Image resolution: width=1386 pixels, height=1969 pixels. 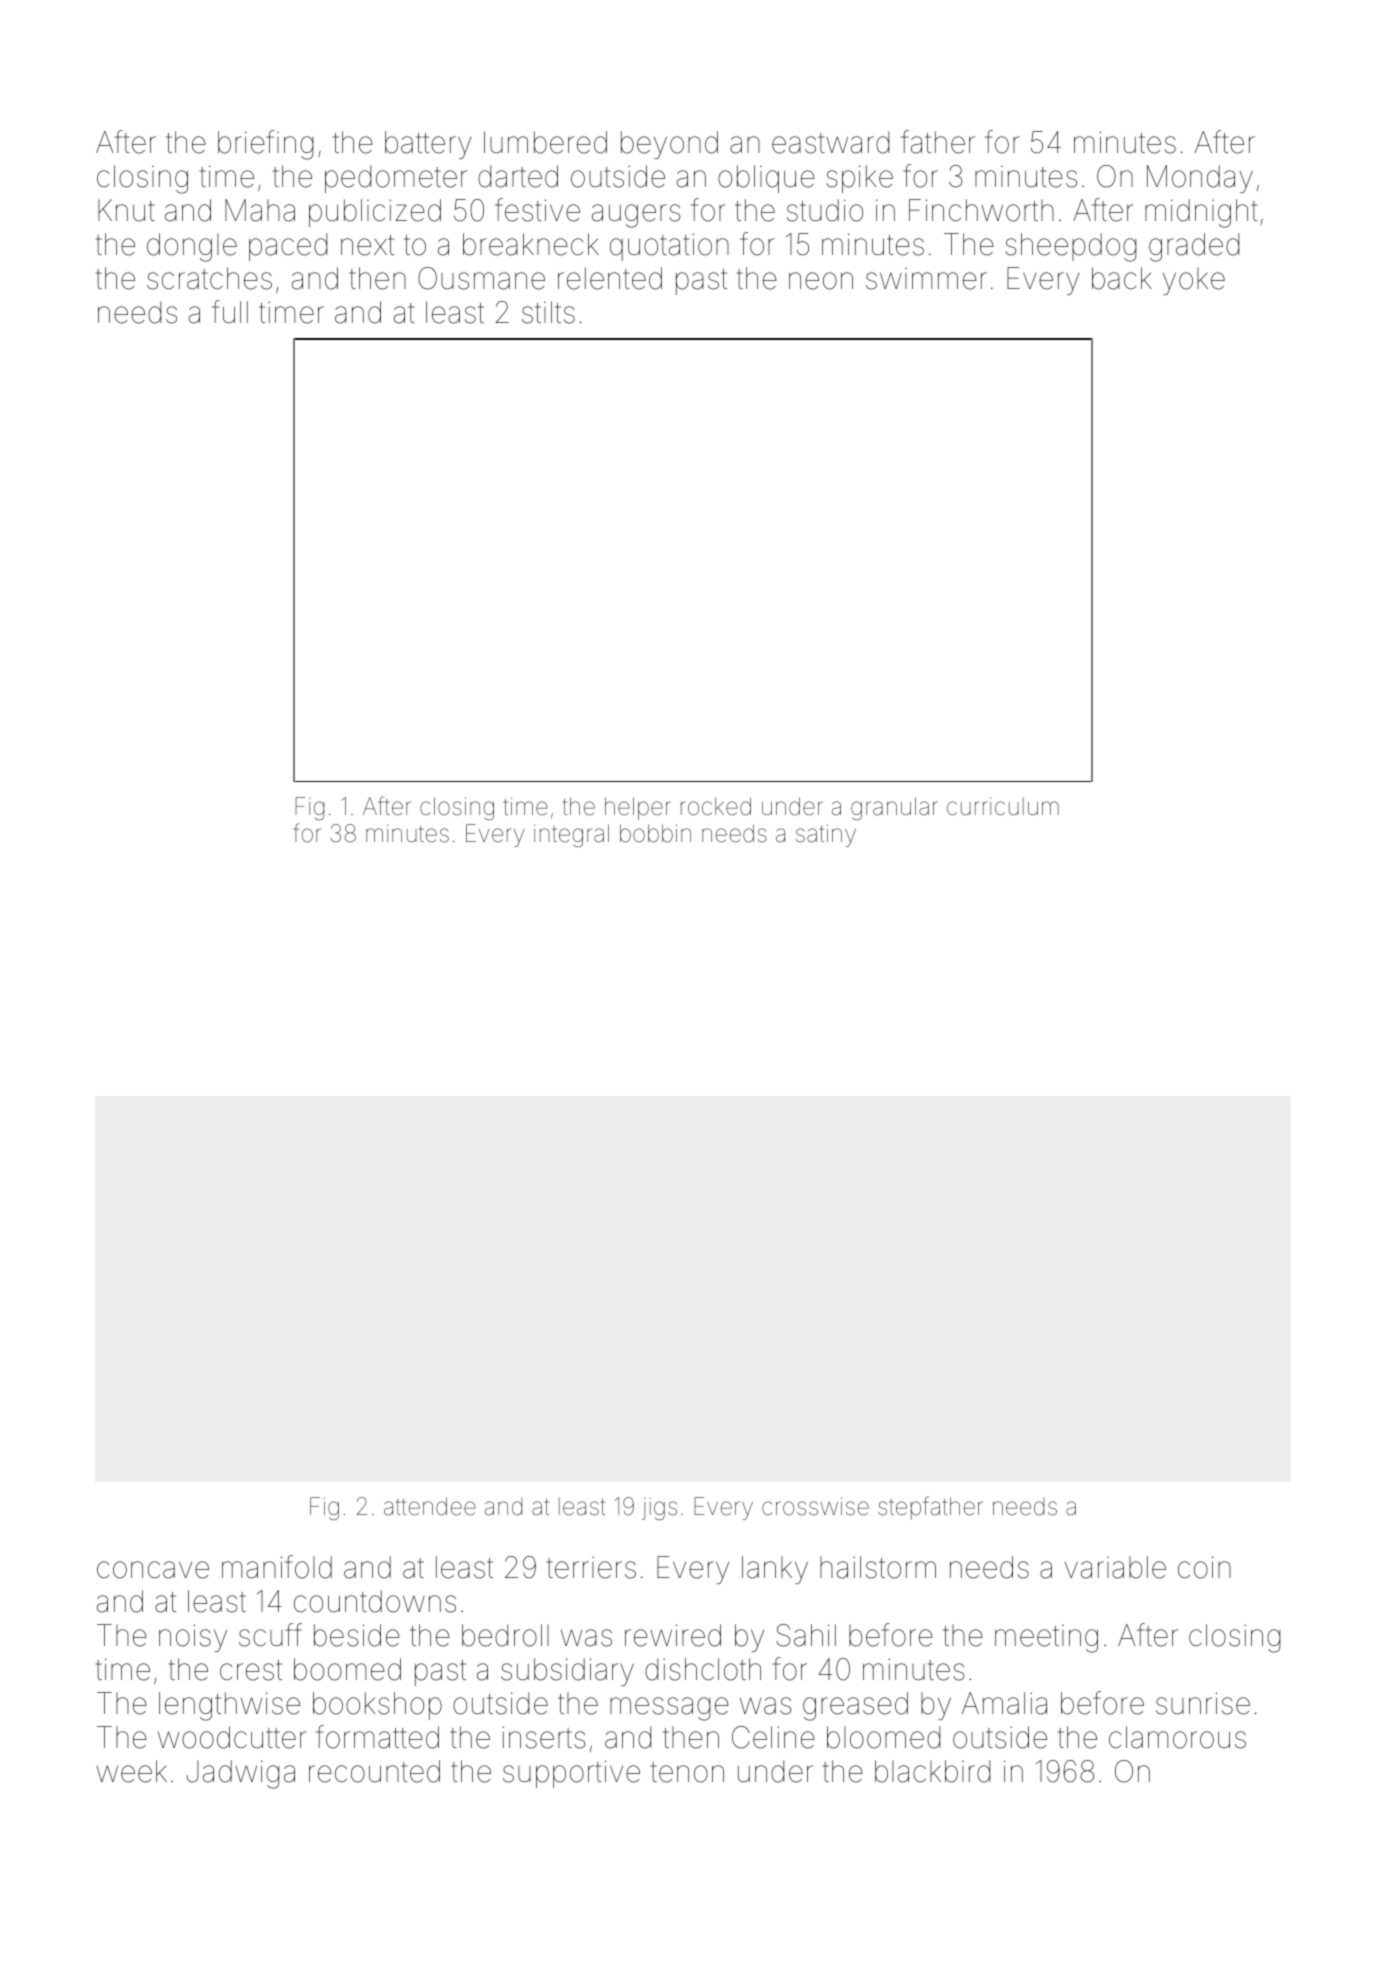 What do you see at coordinates (766, 179) in the image?
I see `oblique` at bounding box center [766, 179].
